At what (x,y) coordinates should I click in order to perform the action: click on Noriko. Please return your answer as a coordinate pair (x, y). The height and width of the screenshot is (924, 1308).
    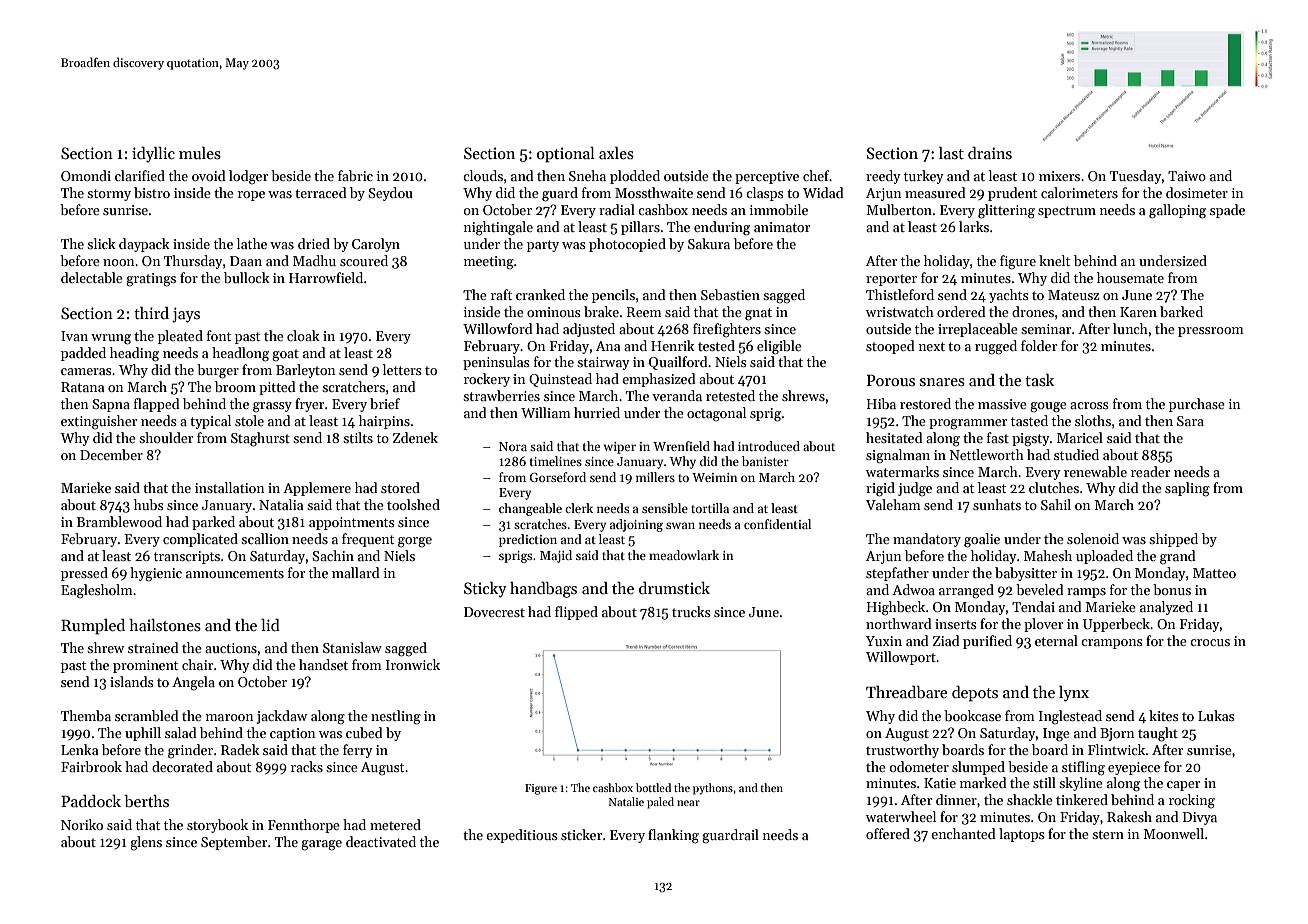
    Looking at the image, I should click on (82, 824).
